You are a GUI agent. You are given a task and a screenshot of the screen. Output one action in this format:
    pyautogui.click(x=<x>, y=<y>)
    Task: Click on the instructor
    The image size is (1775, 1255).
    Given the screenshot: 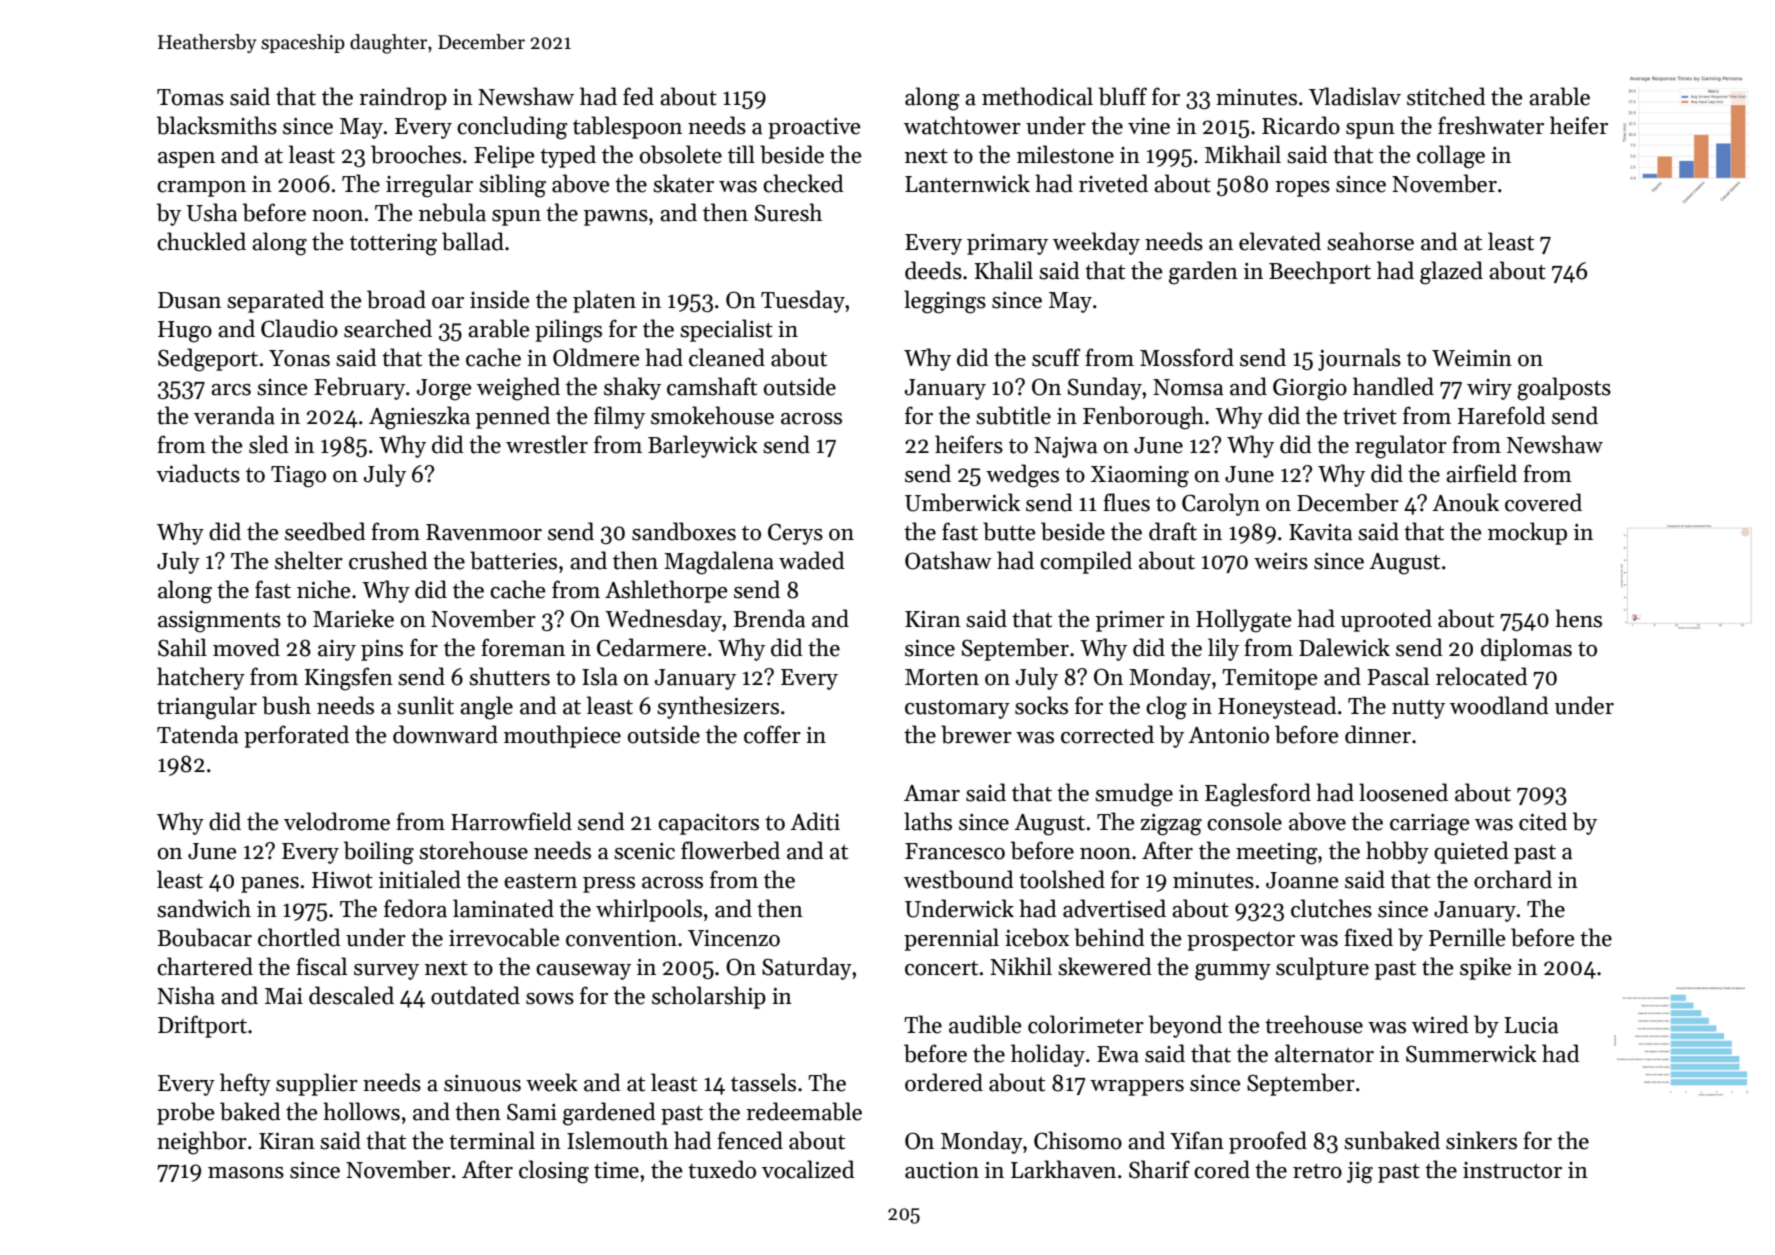 What is the action you would take?
    pyautogui.click(x=1512, y=1170)
